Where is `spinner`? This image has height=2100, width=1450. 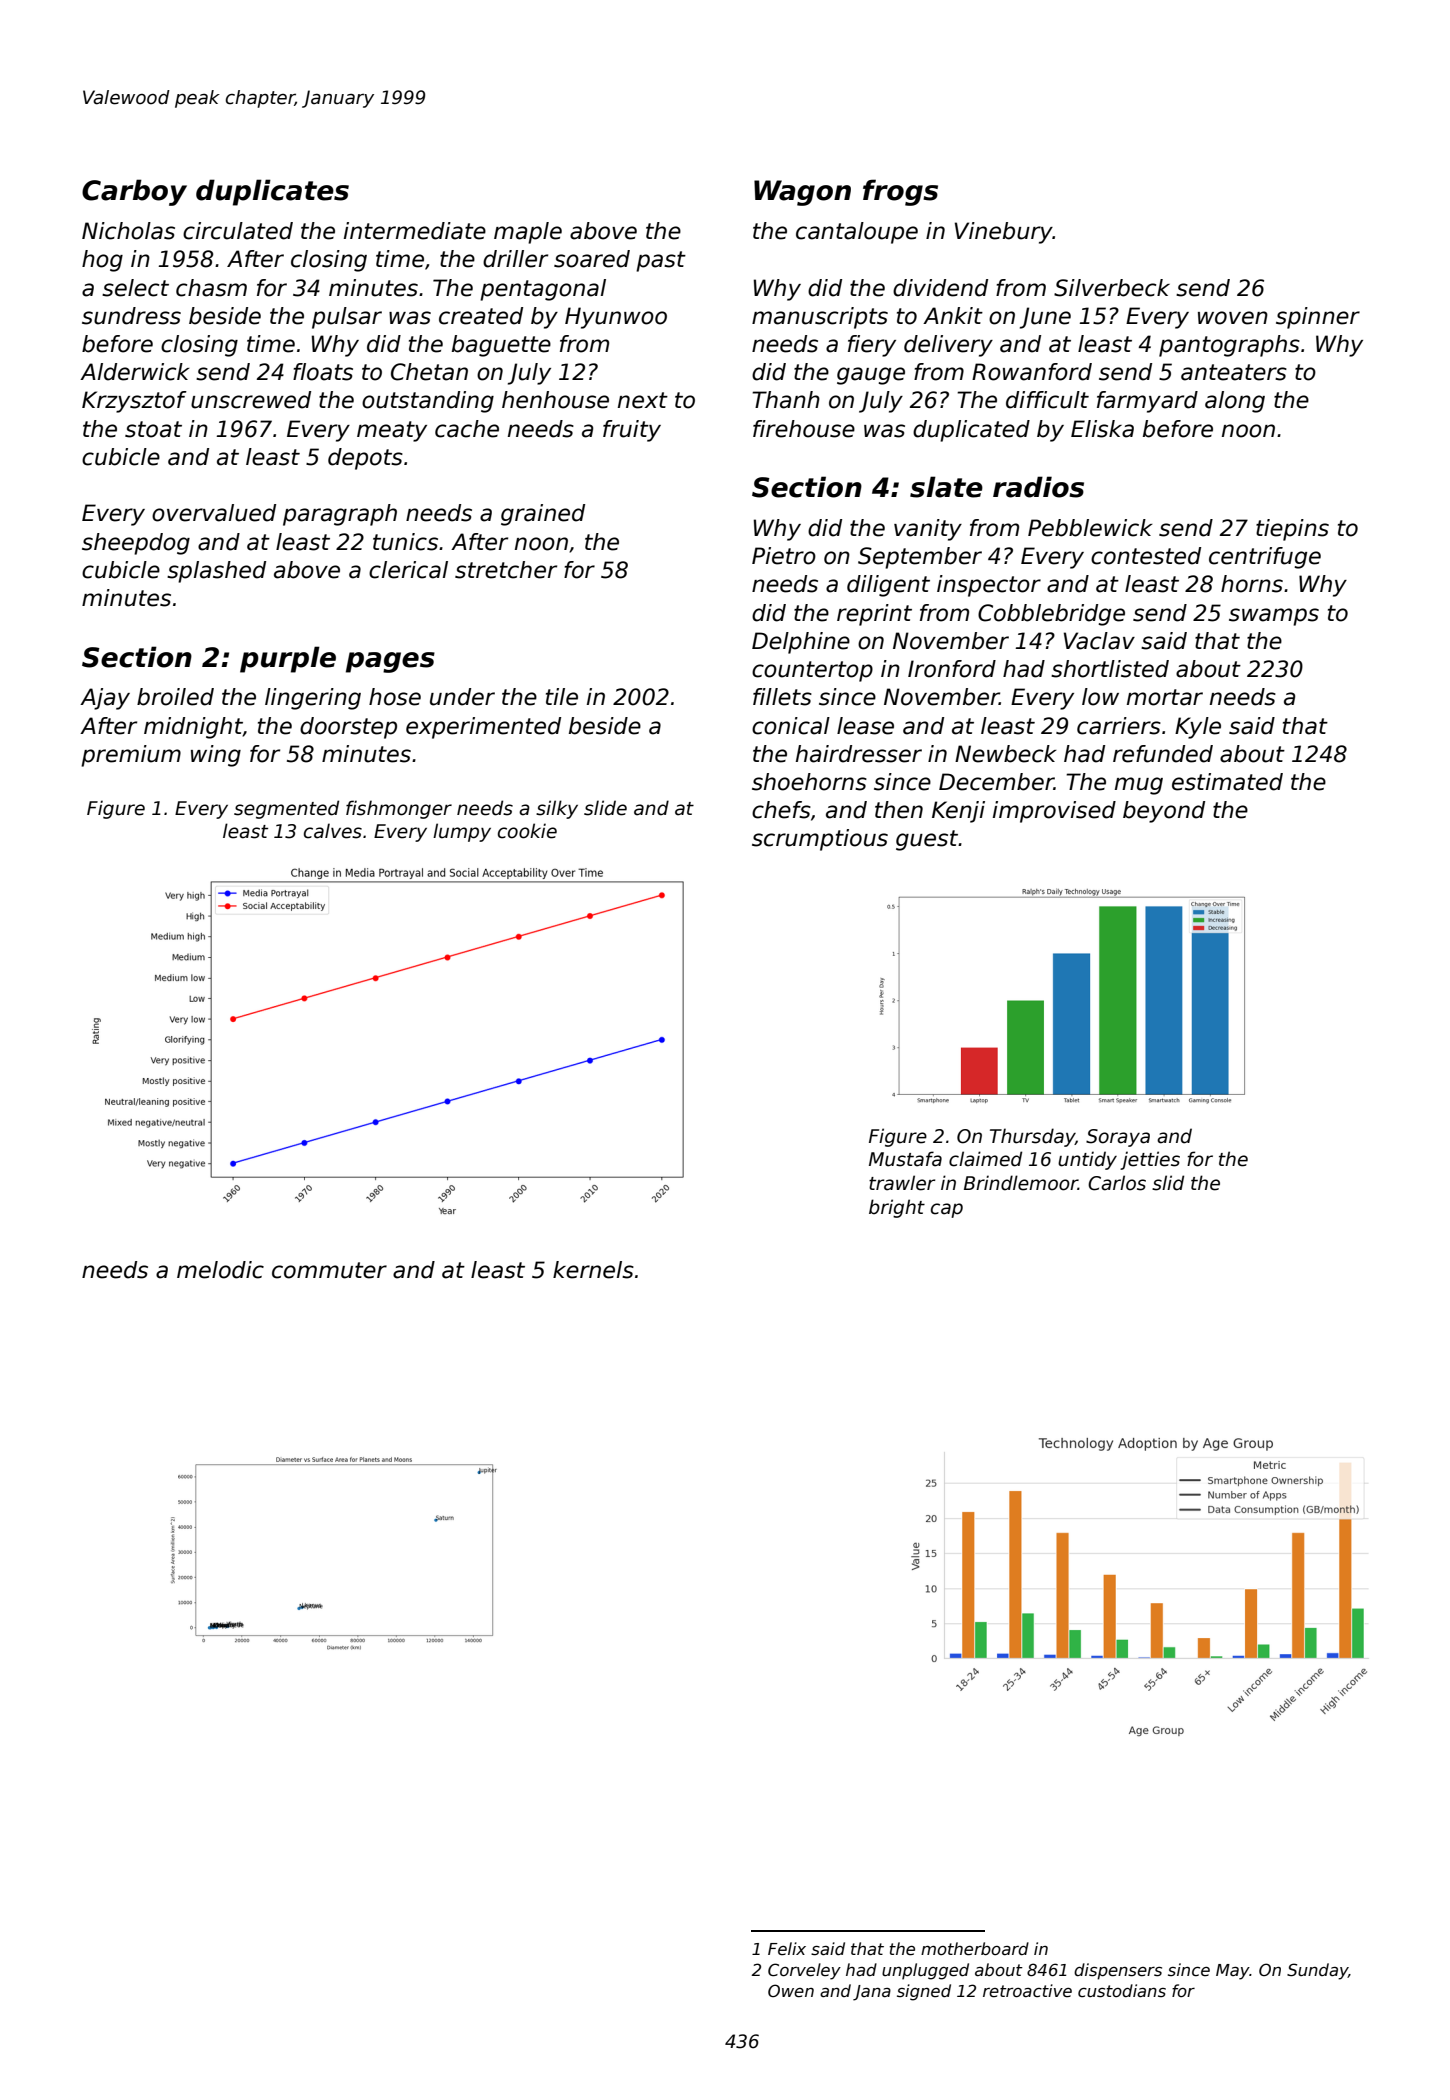 spinner is located at coordinates (1318, 318).
